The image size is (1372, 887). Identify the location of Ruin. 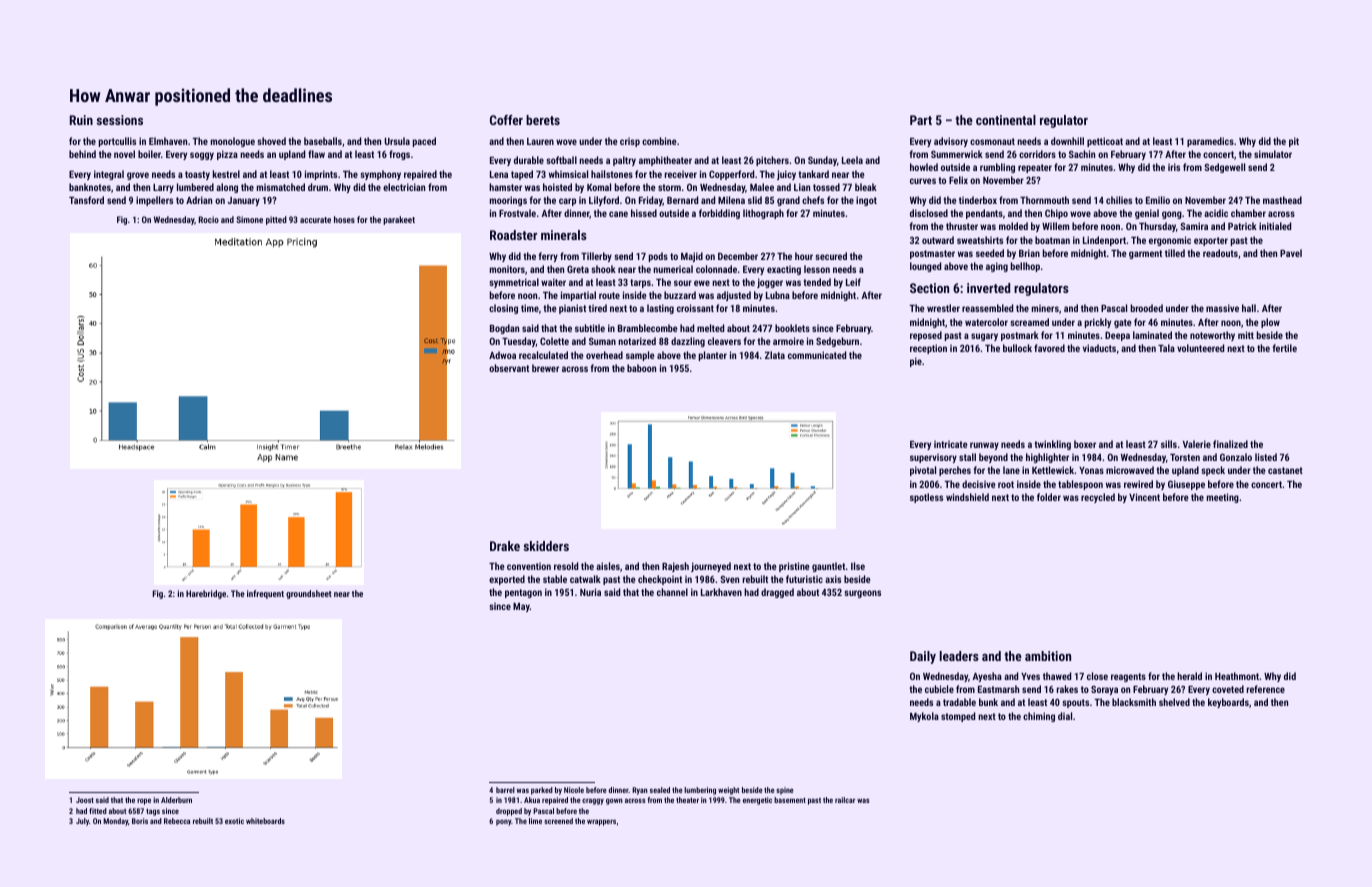
(81, 120).
